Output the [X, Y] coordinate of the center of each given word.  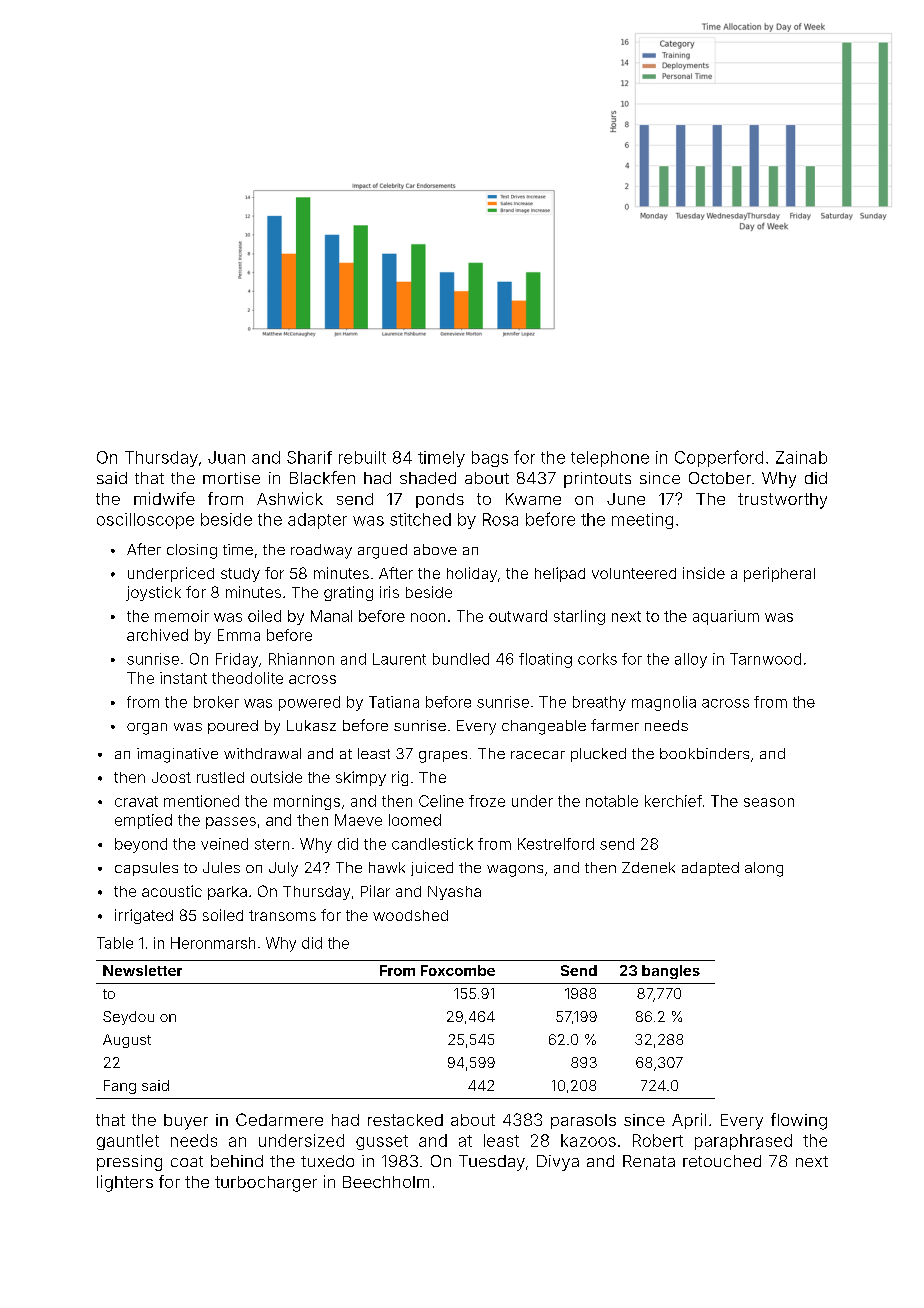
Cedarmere [279, 1119]
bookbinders [704, 753]
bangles [671, 972]
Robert [658, 1140]
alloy [691, 660]
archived [157, 635]
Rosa [500, 519]
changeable [544, 727]
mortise [231, 478]
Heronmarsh [213, 943]
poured [233, 727]
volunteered [634, 573]
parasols [583, 1121]
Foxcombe [458, 970]
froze [487, 801]
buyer [186, 1122]
